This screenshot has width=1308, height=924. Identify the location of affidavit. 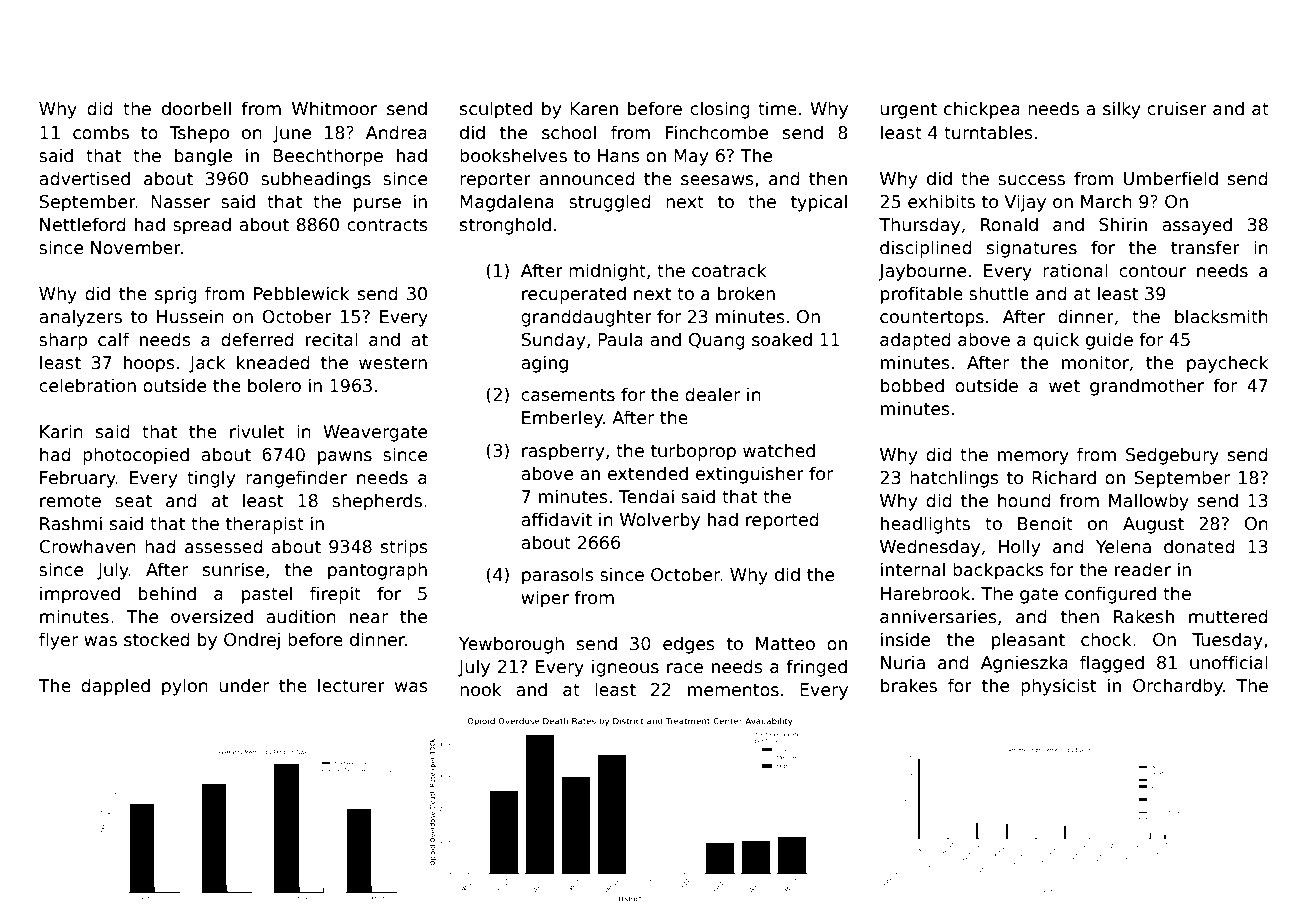
(556, 519).
